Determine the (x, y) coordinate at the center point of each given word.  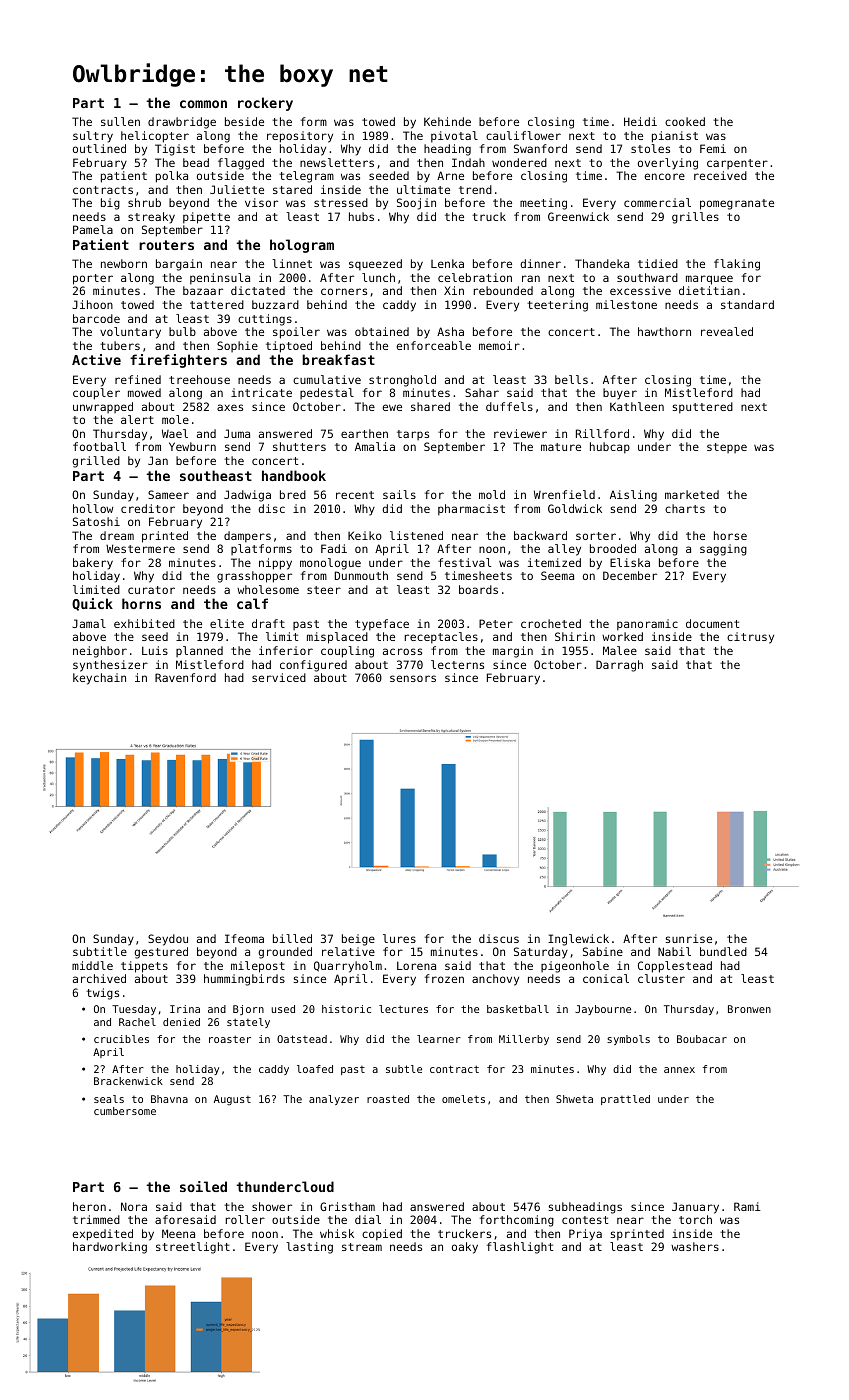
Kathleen (637, 406)
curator (151, 590)
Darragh (619, 666)
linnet (292, 263)
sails (399, 494)
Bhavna (169, 1099)
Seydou (168, 940)
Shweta (574, 1099)
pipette (206, 218)
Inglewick (578, 940)
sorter (596, 536)
